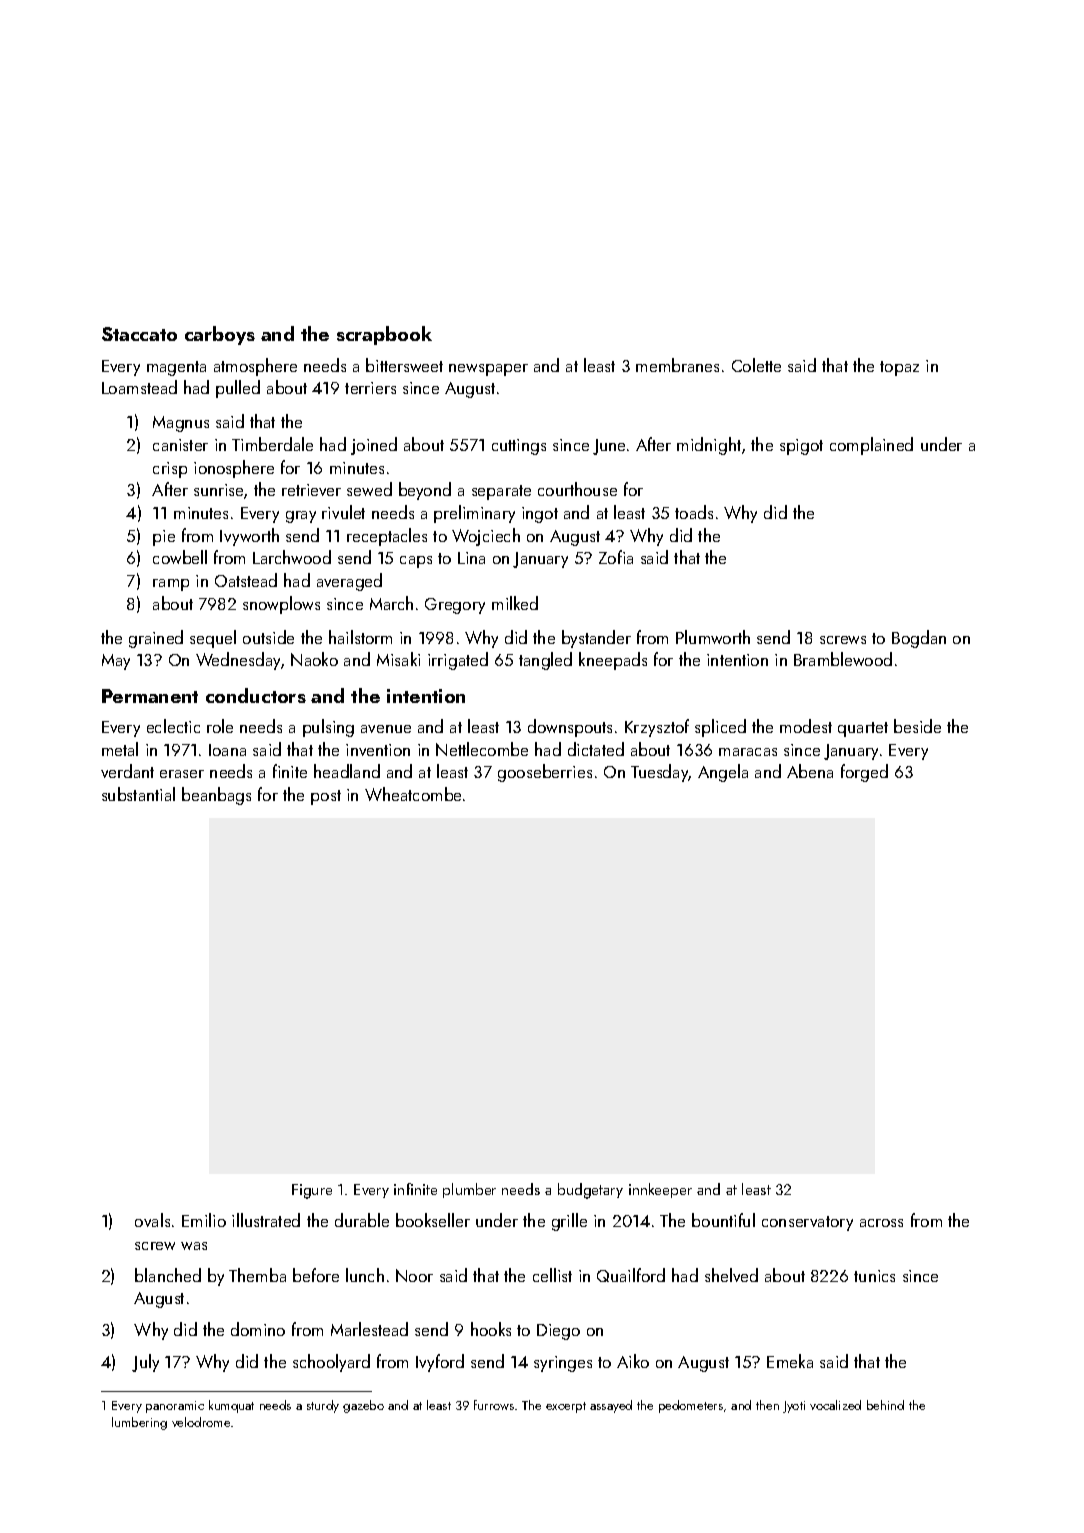 The width and height of the image is (1084, 1533). What do you see at coordinates (810, 771) in the image?
I see `Abena` at bounding box center [810, 771].
